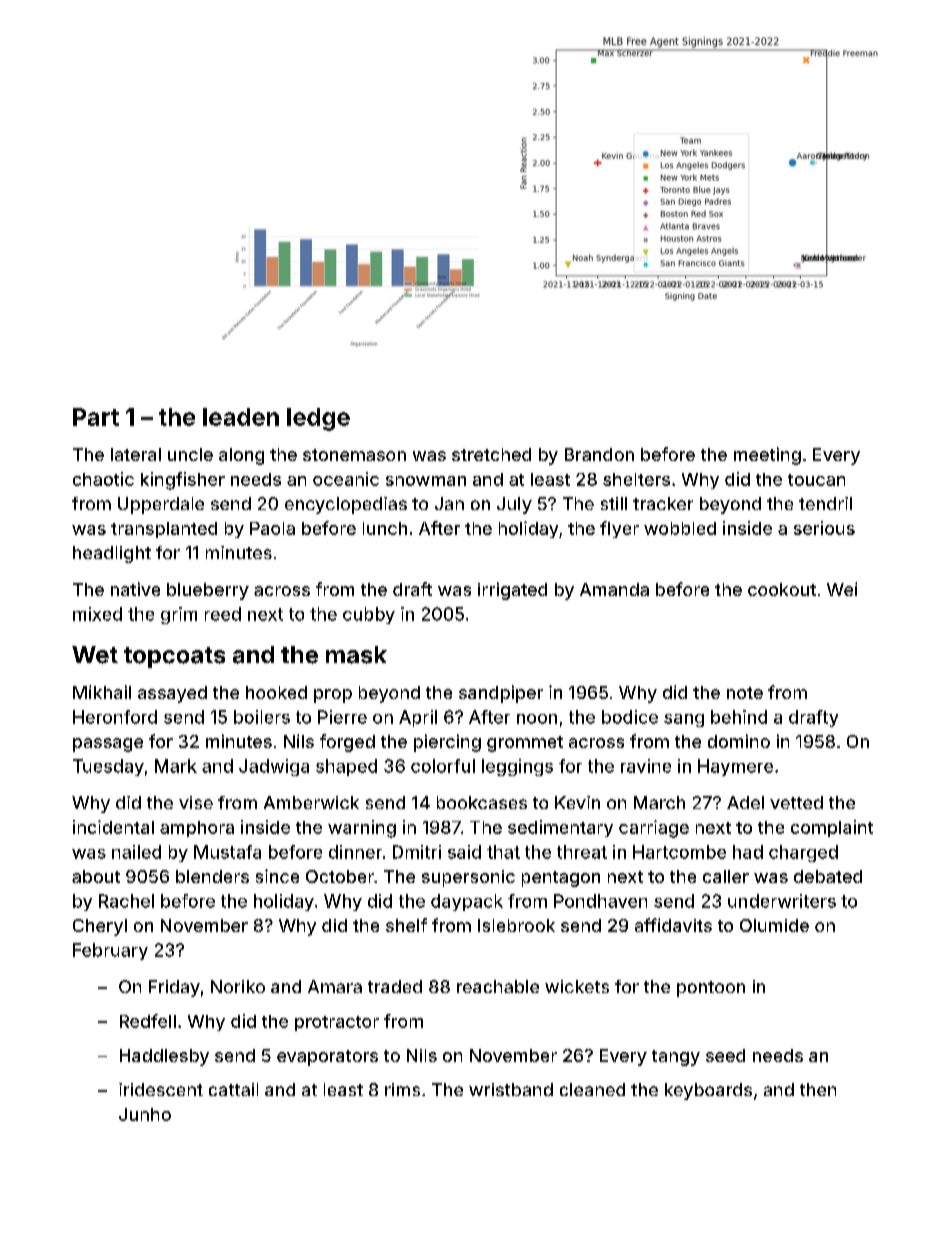 Image resolution: width=952 pixels, height=1233 pixels. Describe the element at coordinates (183, 481) in the screenshot. I see `kingfisher` at that location.
